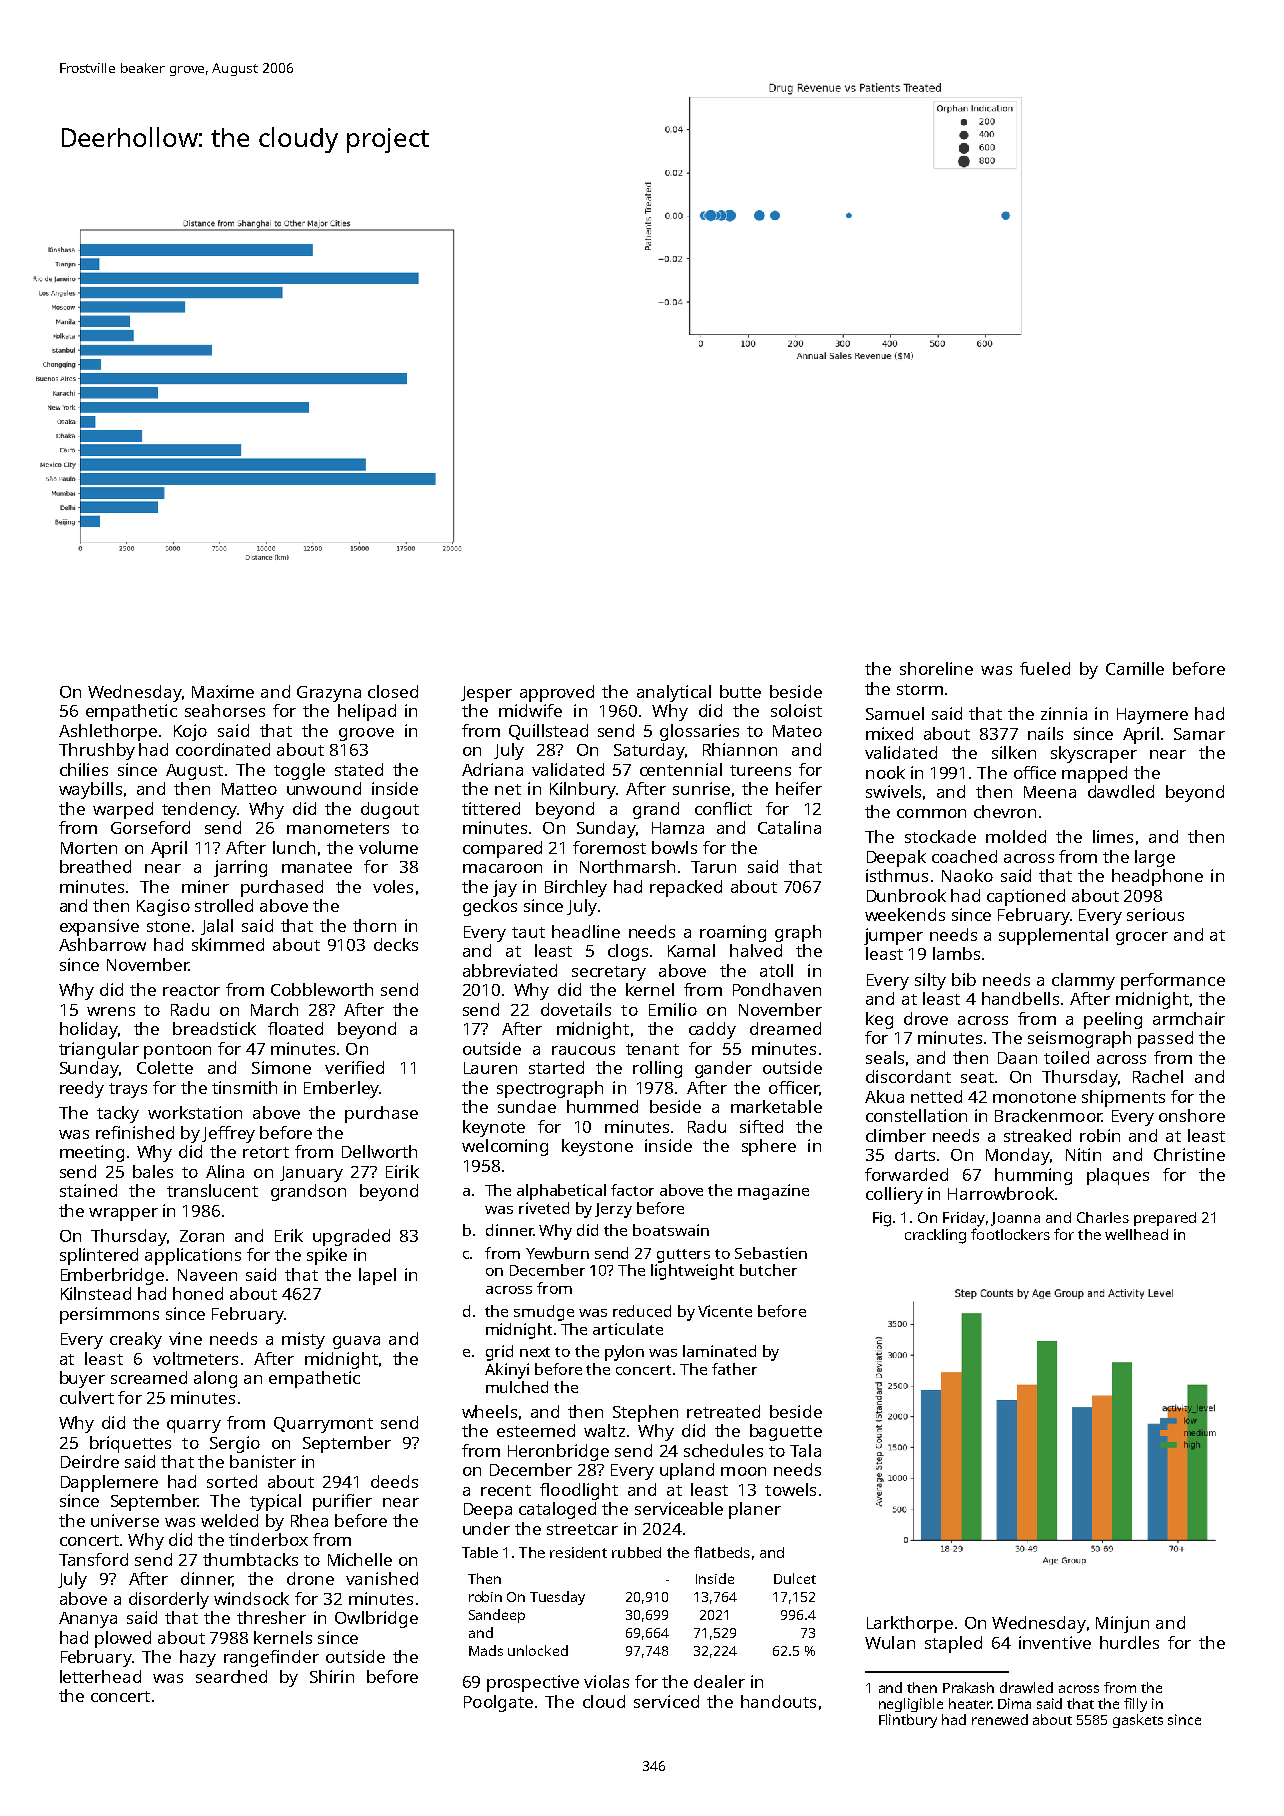 This page has height=1816, width=1284. Describe the element at coordinates (1199, 734) in the page. I see `Samar` at that location.
